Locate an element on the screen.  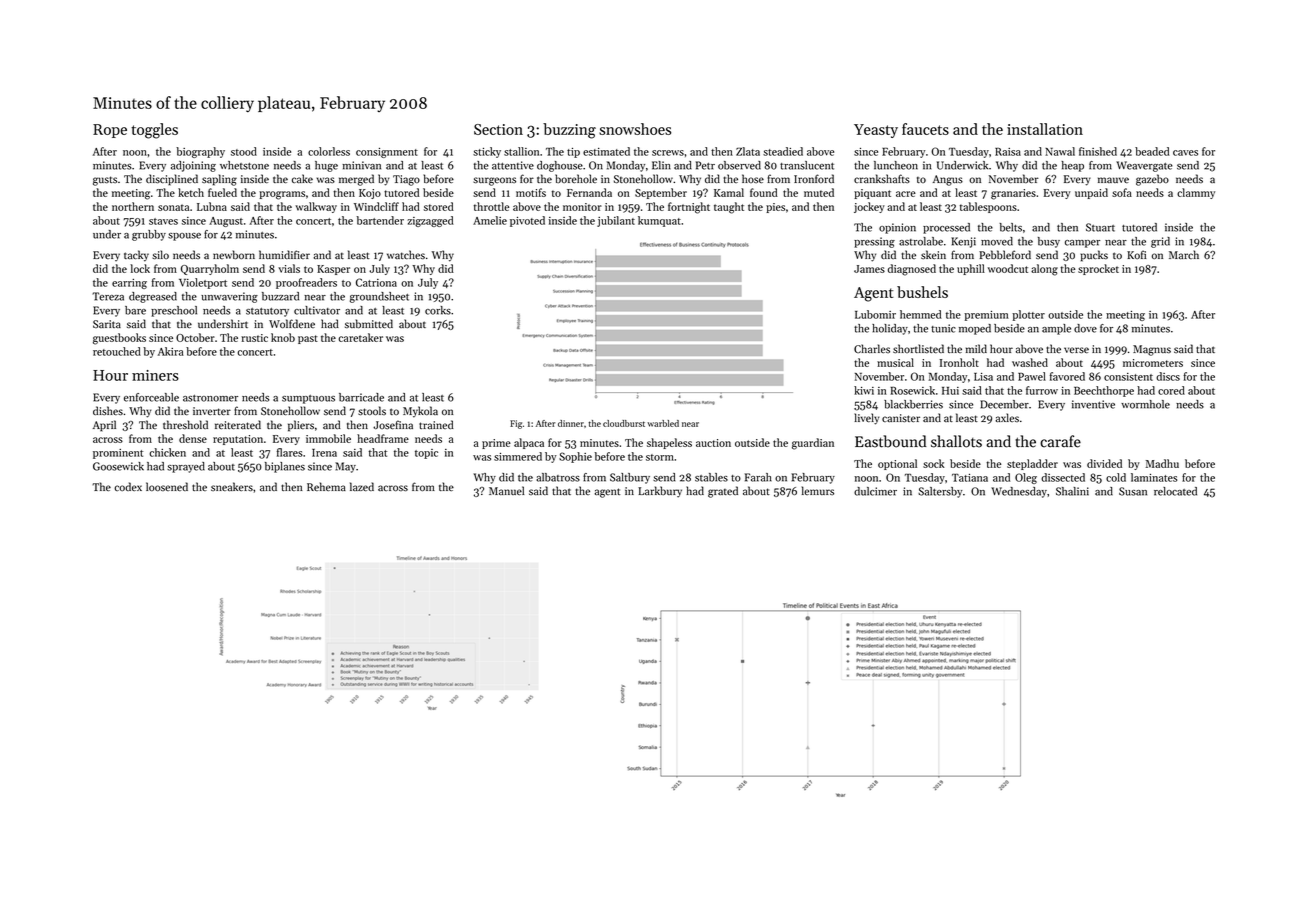
corks is located at coordinates (438, 310).
